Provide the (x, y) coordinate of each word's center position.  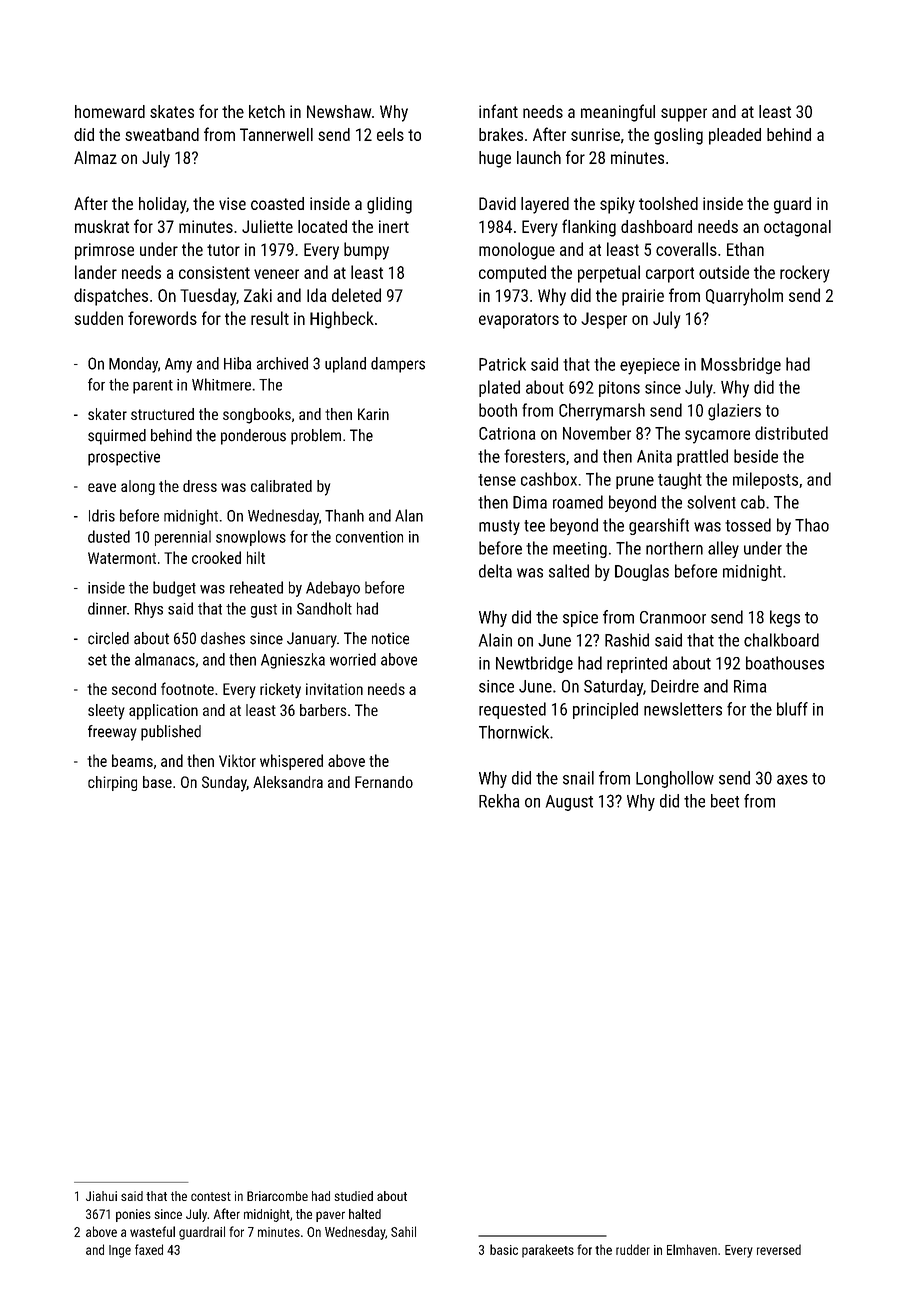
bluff (792, 709)
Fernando (384, 782)
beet (725, 801)
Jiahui (101, 1196)
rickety (280, 691)
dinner (107, 608)
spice (580, 619)
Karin (373, 414)
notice (390, 638)
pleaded (735, 136)
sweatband (162, 134)
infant (498, 111)
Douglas (642, 572)
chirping (112, 783)
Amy (178, 365)
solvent (711, 502)
